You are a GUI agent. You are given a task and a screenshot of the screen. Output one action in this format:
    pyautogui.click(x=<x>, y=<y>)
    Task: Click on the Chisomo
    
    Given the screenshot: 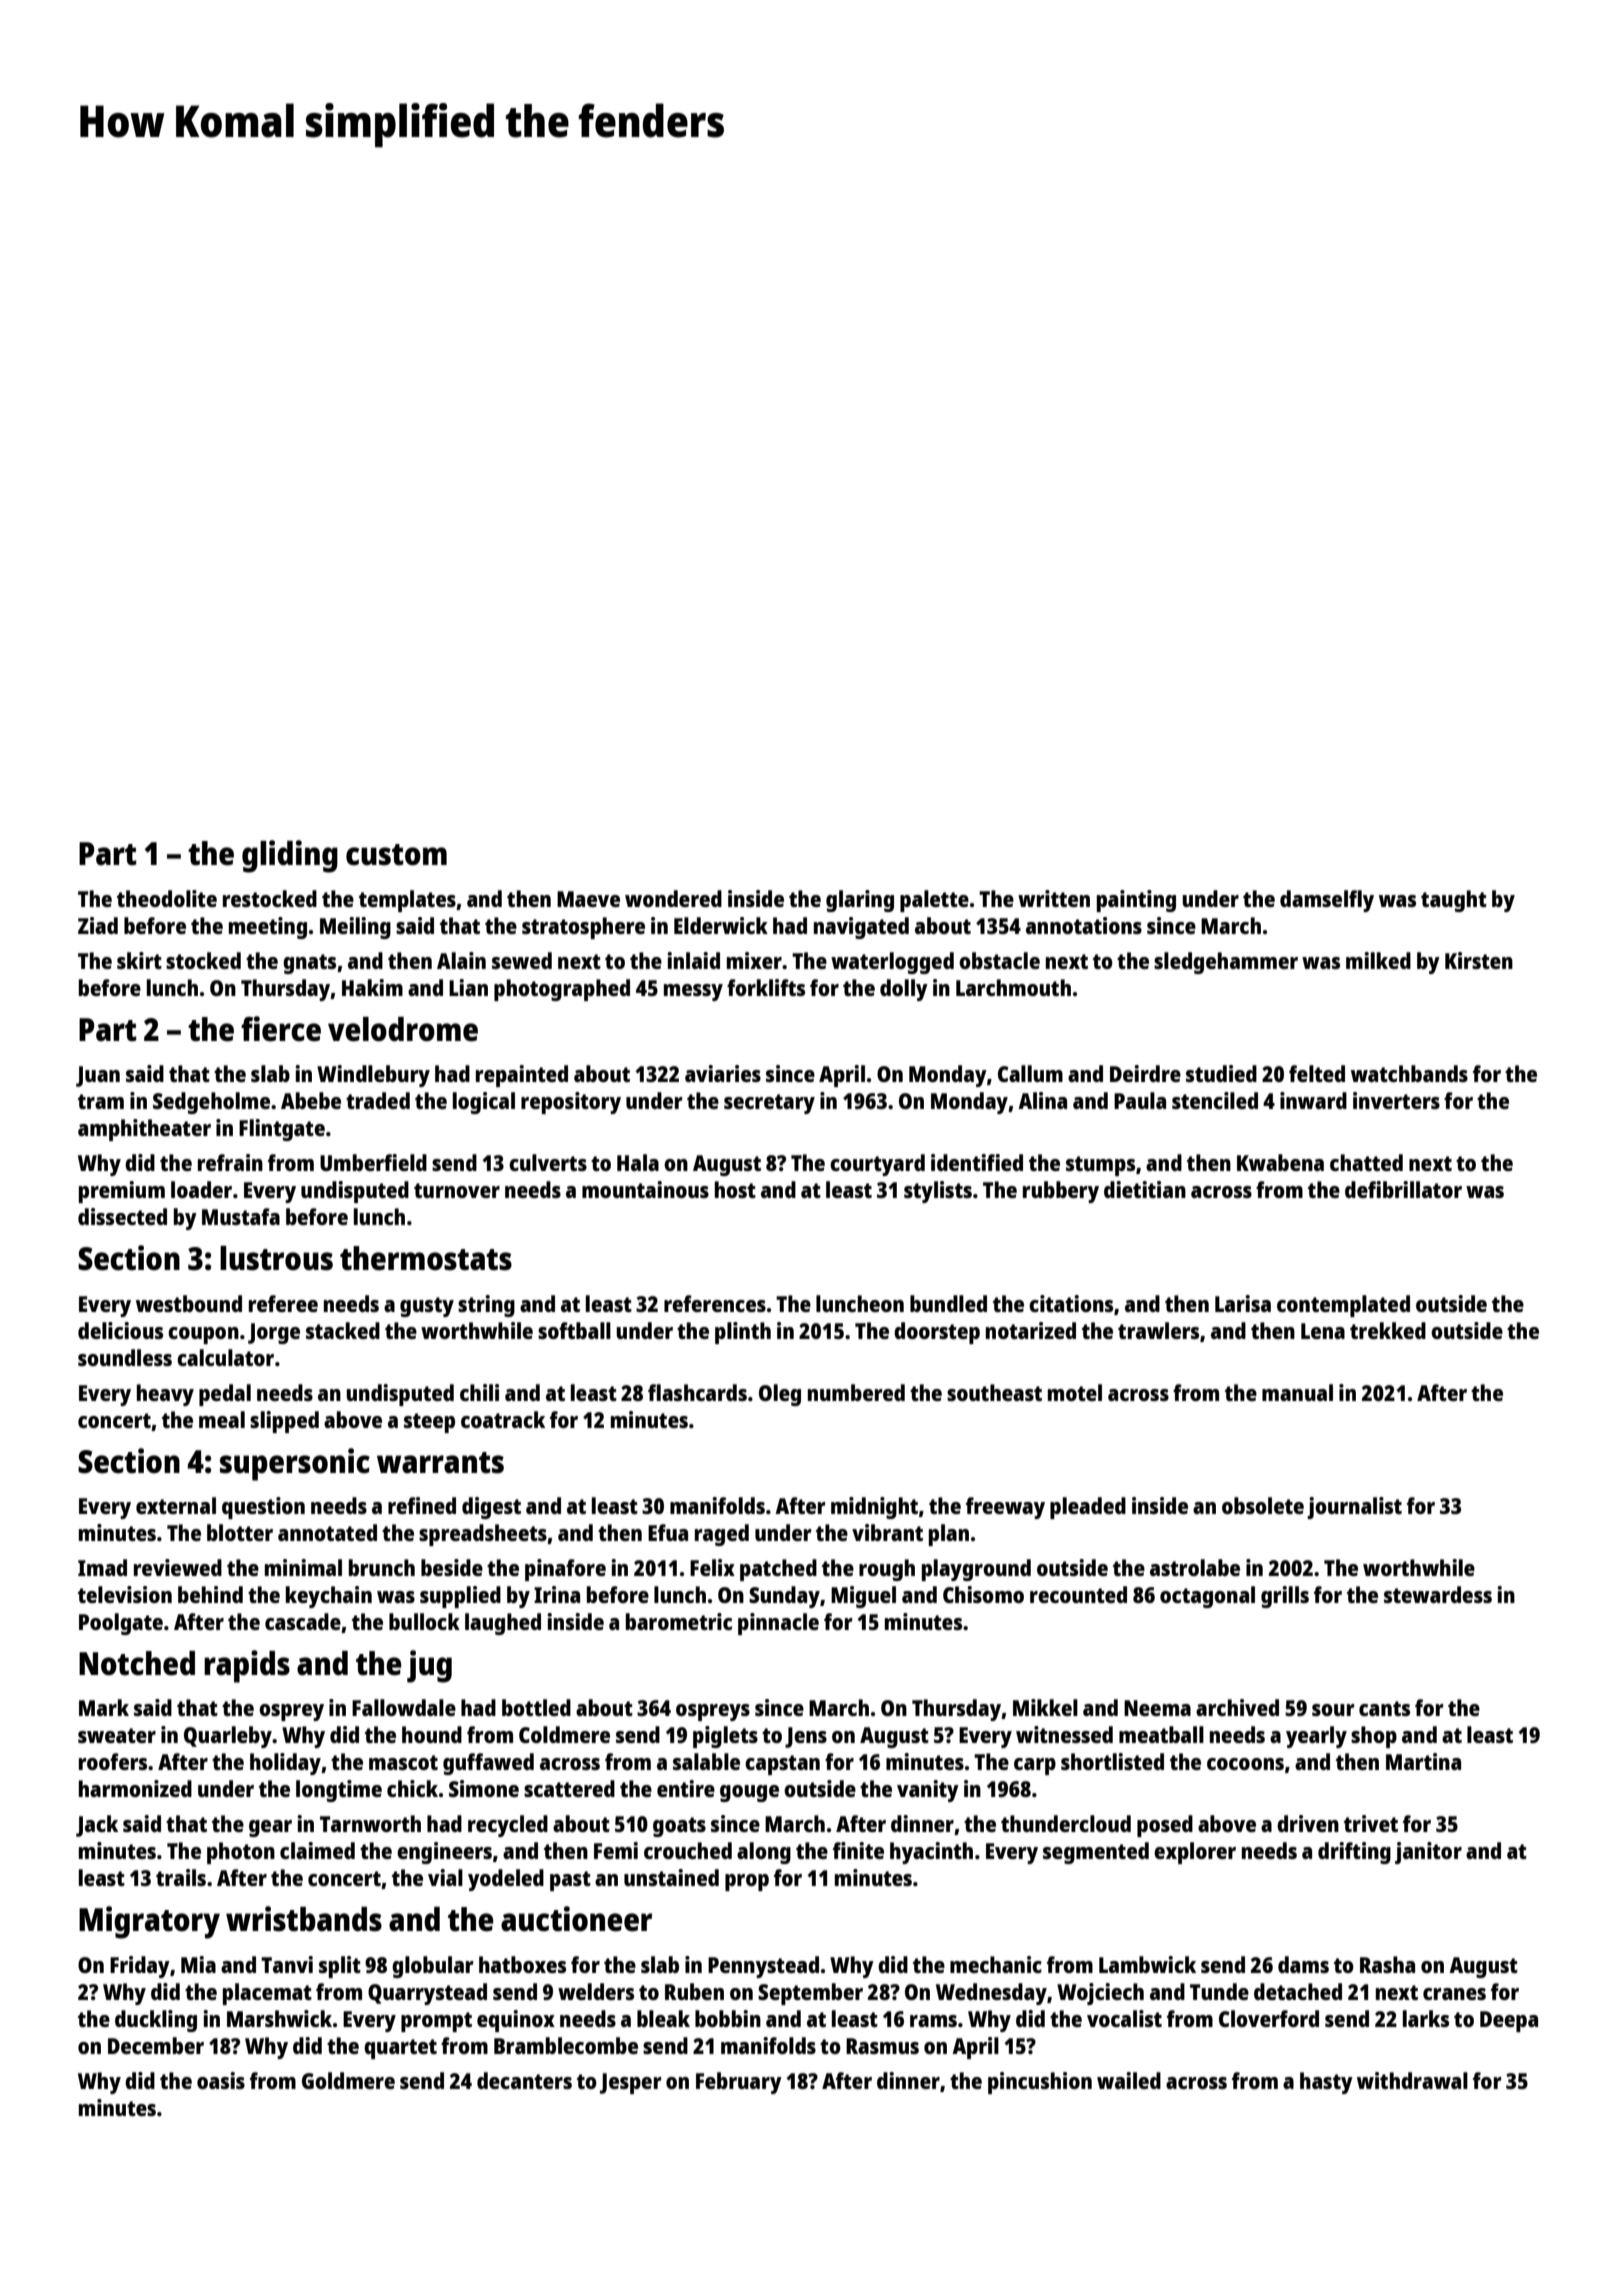 What is the action you would take?
    pyautogui.click(x=983, y=1594)
